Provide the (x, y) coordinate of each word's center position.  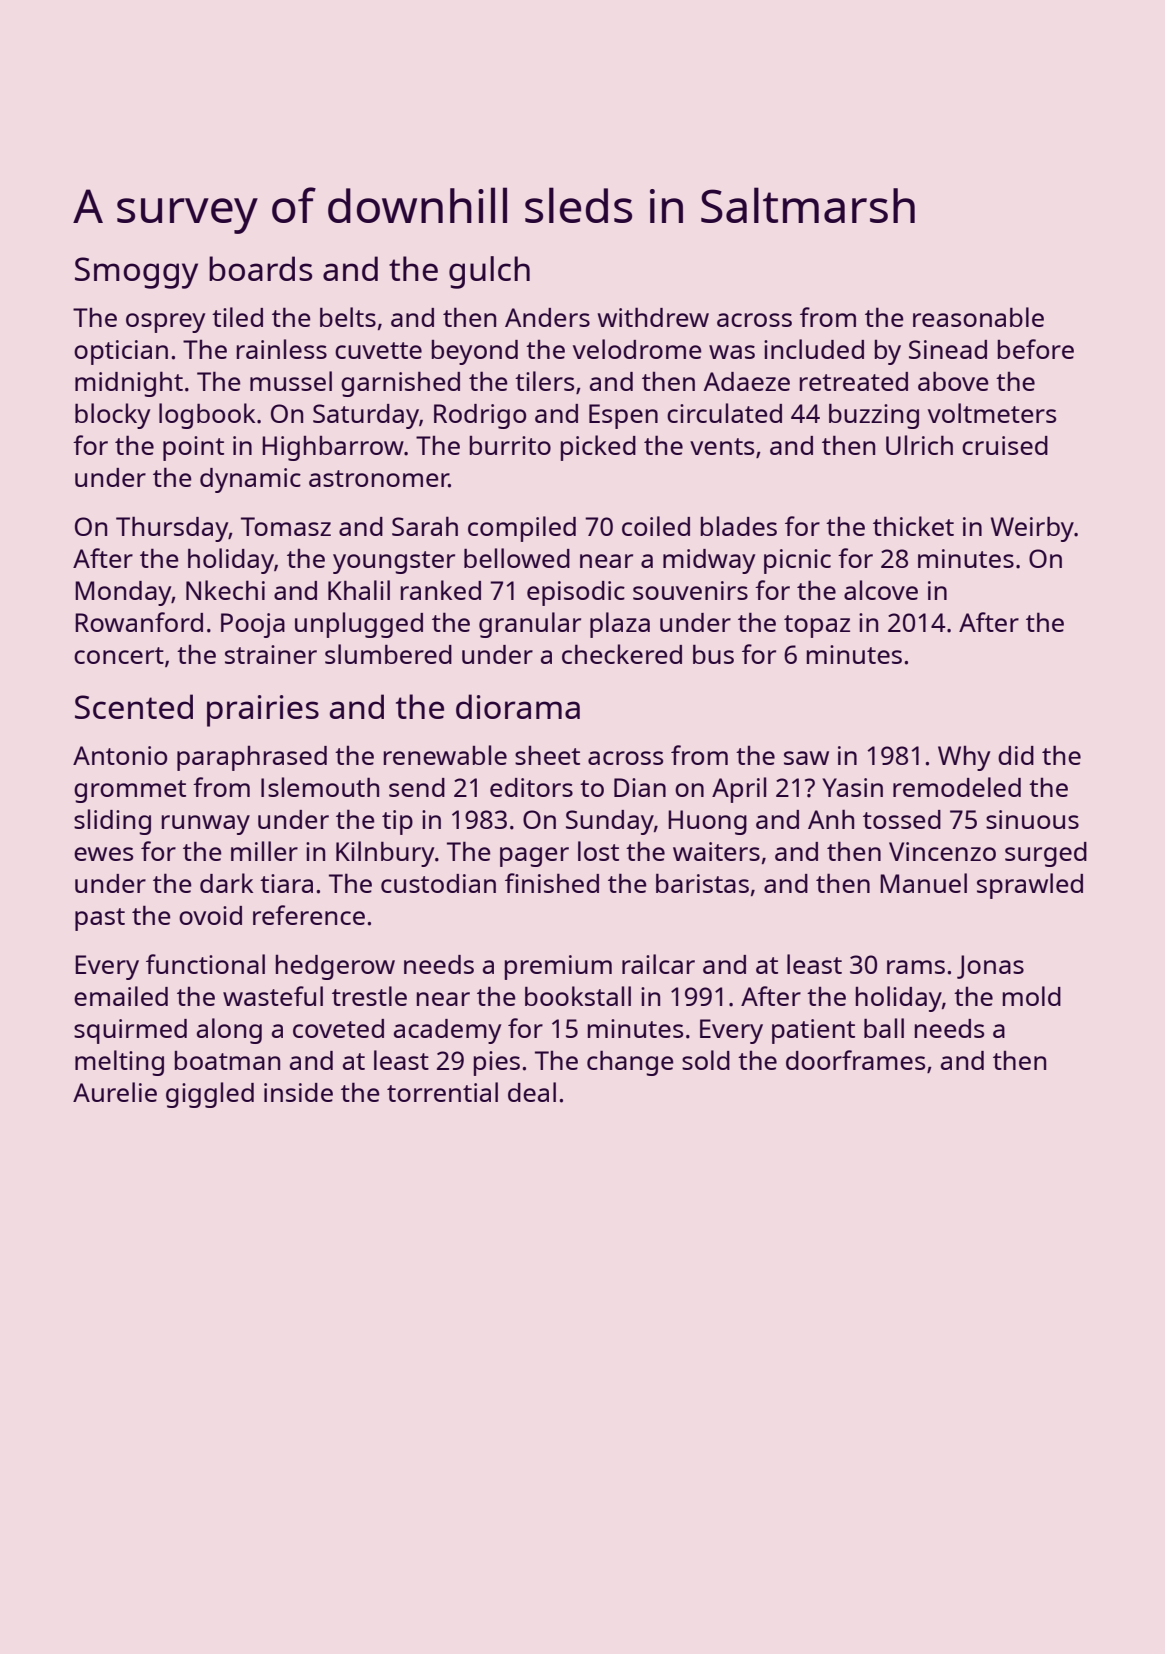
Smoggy (136, 273)
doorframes (855, 1060)
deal (532, 1092)
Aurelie (115, 1092)
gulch (489, 272)
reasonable (978, 317)
